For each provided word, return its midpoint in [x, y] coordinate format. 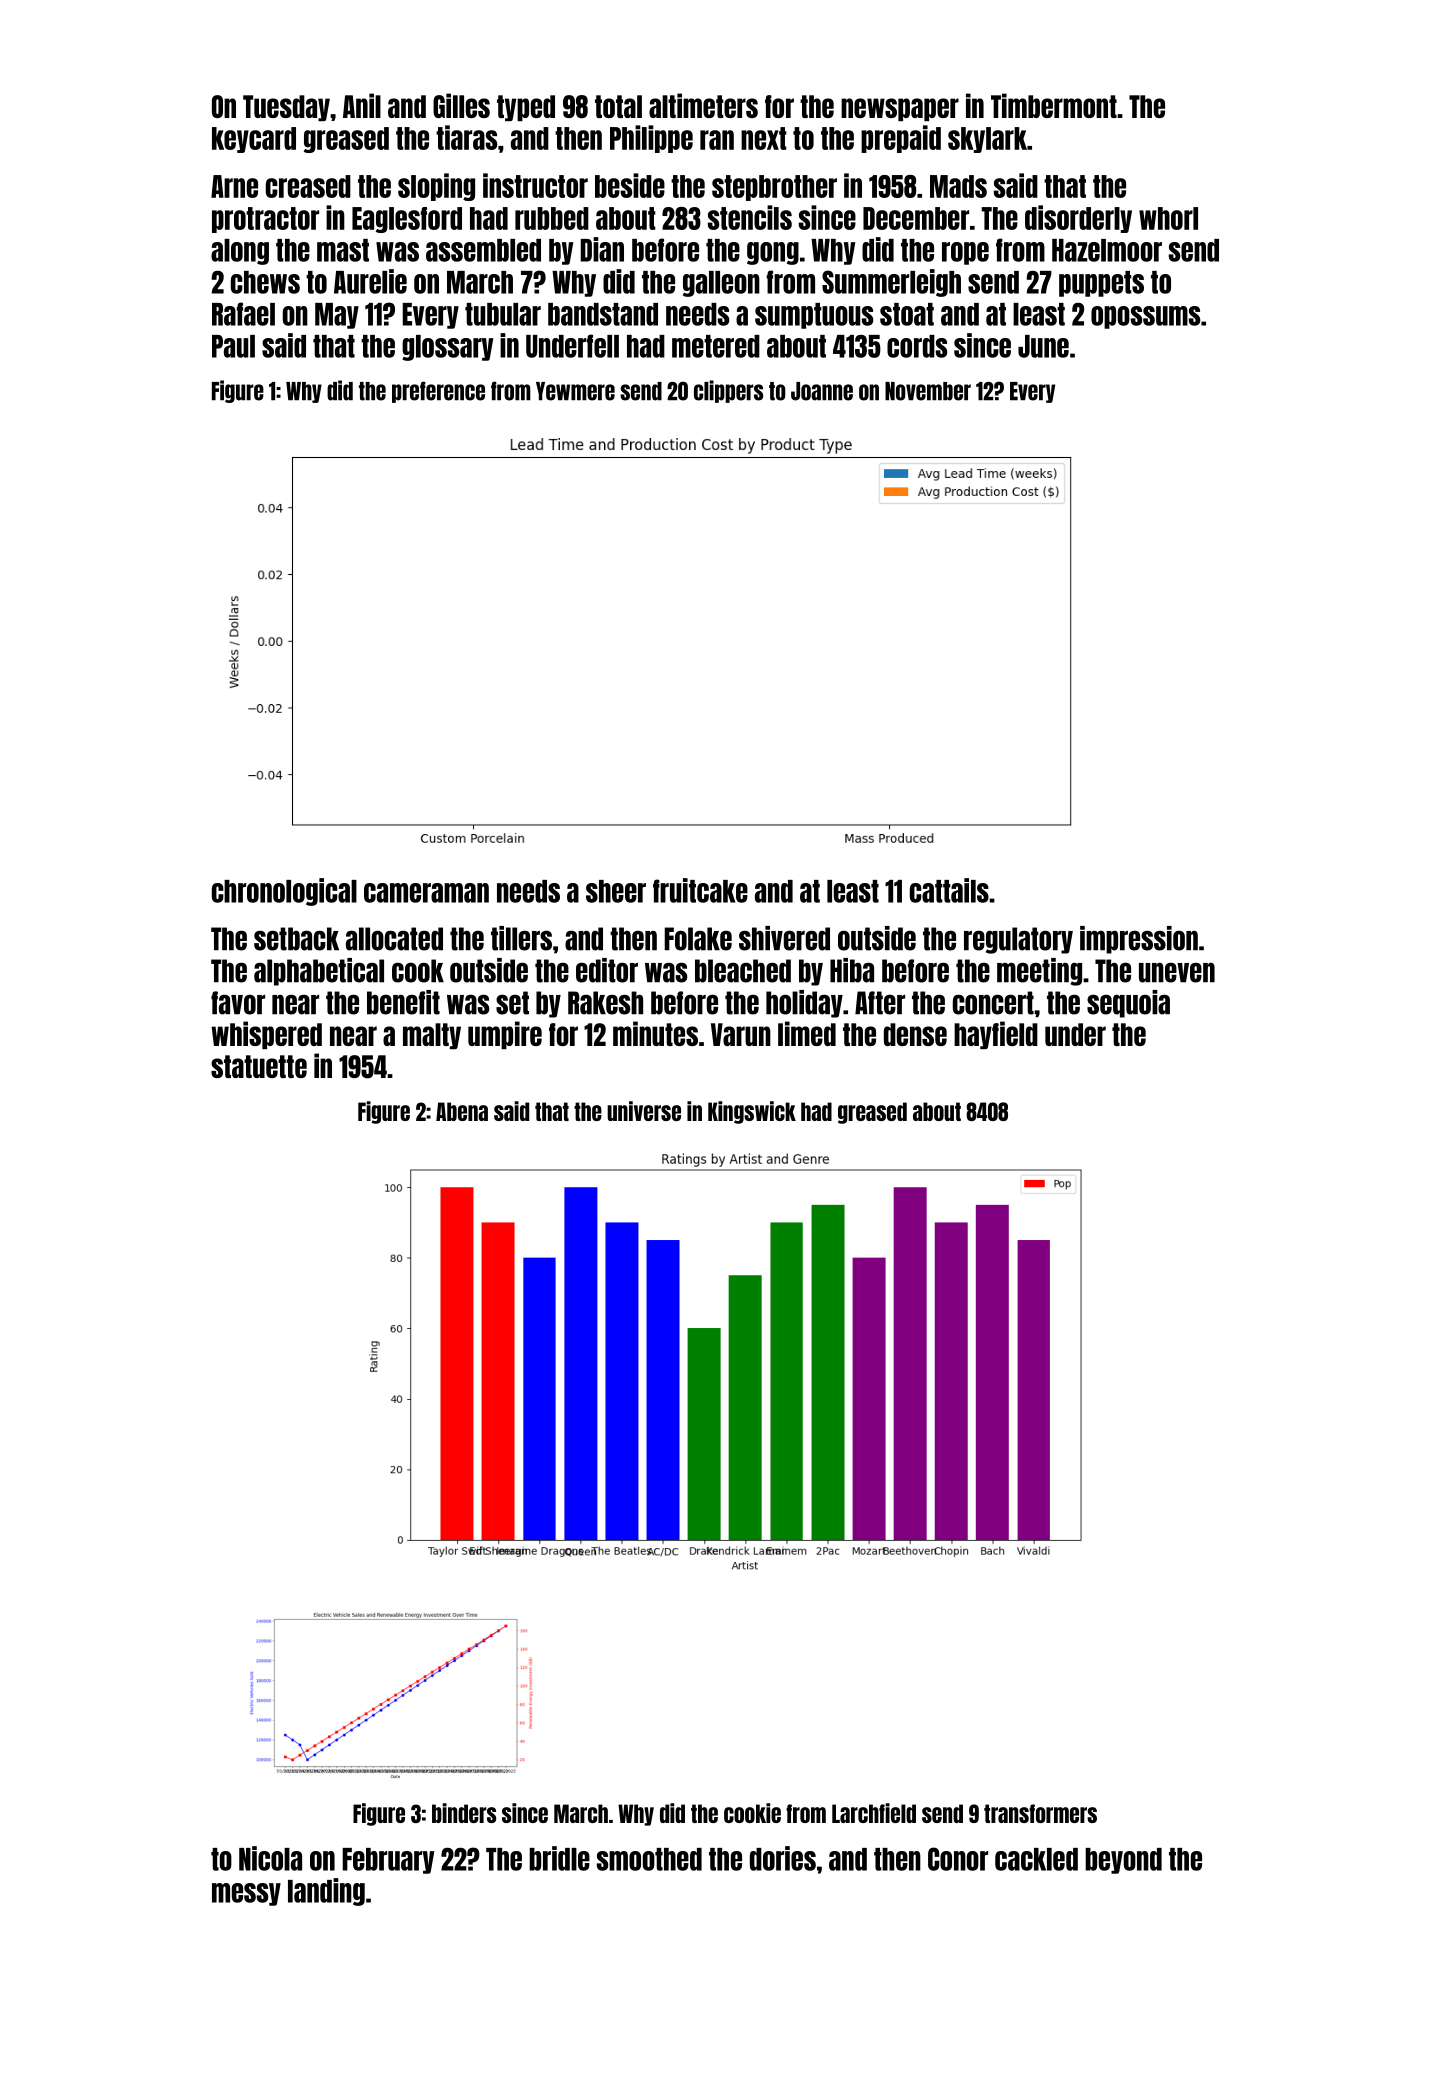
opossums [1145, 317]
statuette [259, 1066]
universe [644, 1111]
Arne [234, 186]
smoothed [649, 1859]
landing [326, 1892]
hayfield [996, 1035]
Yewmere [575, 391]
